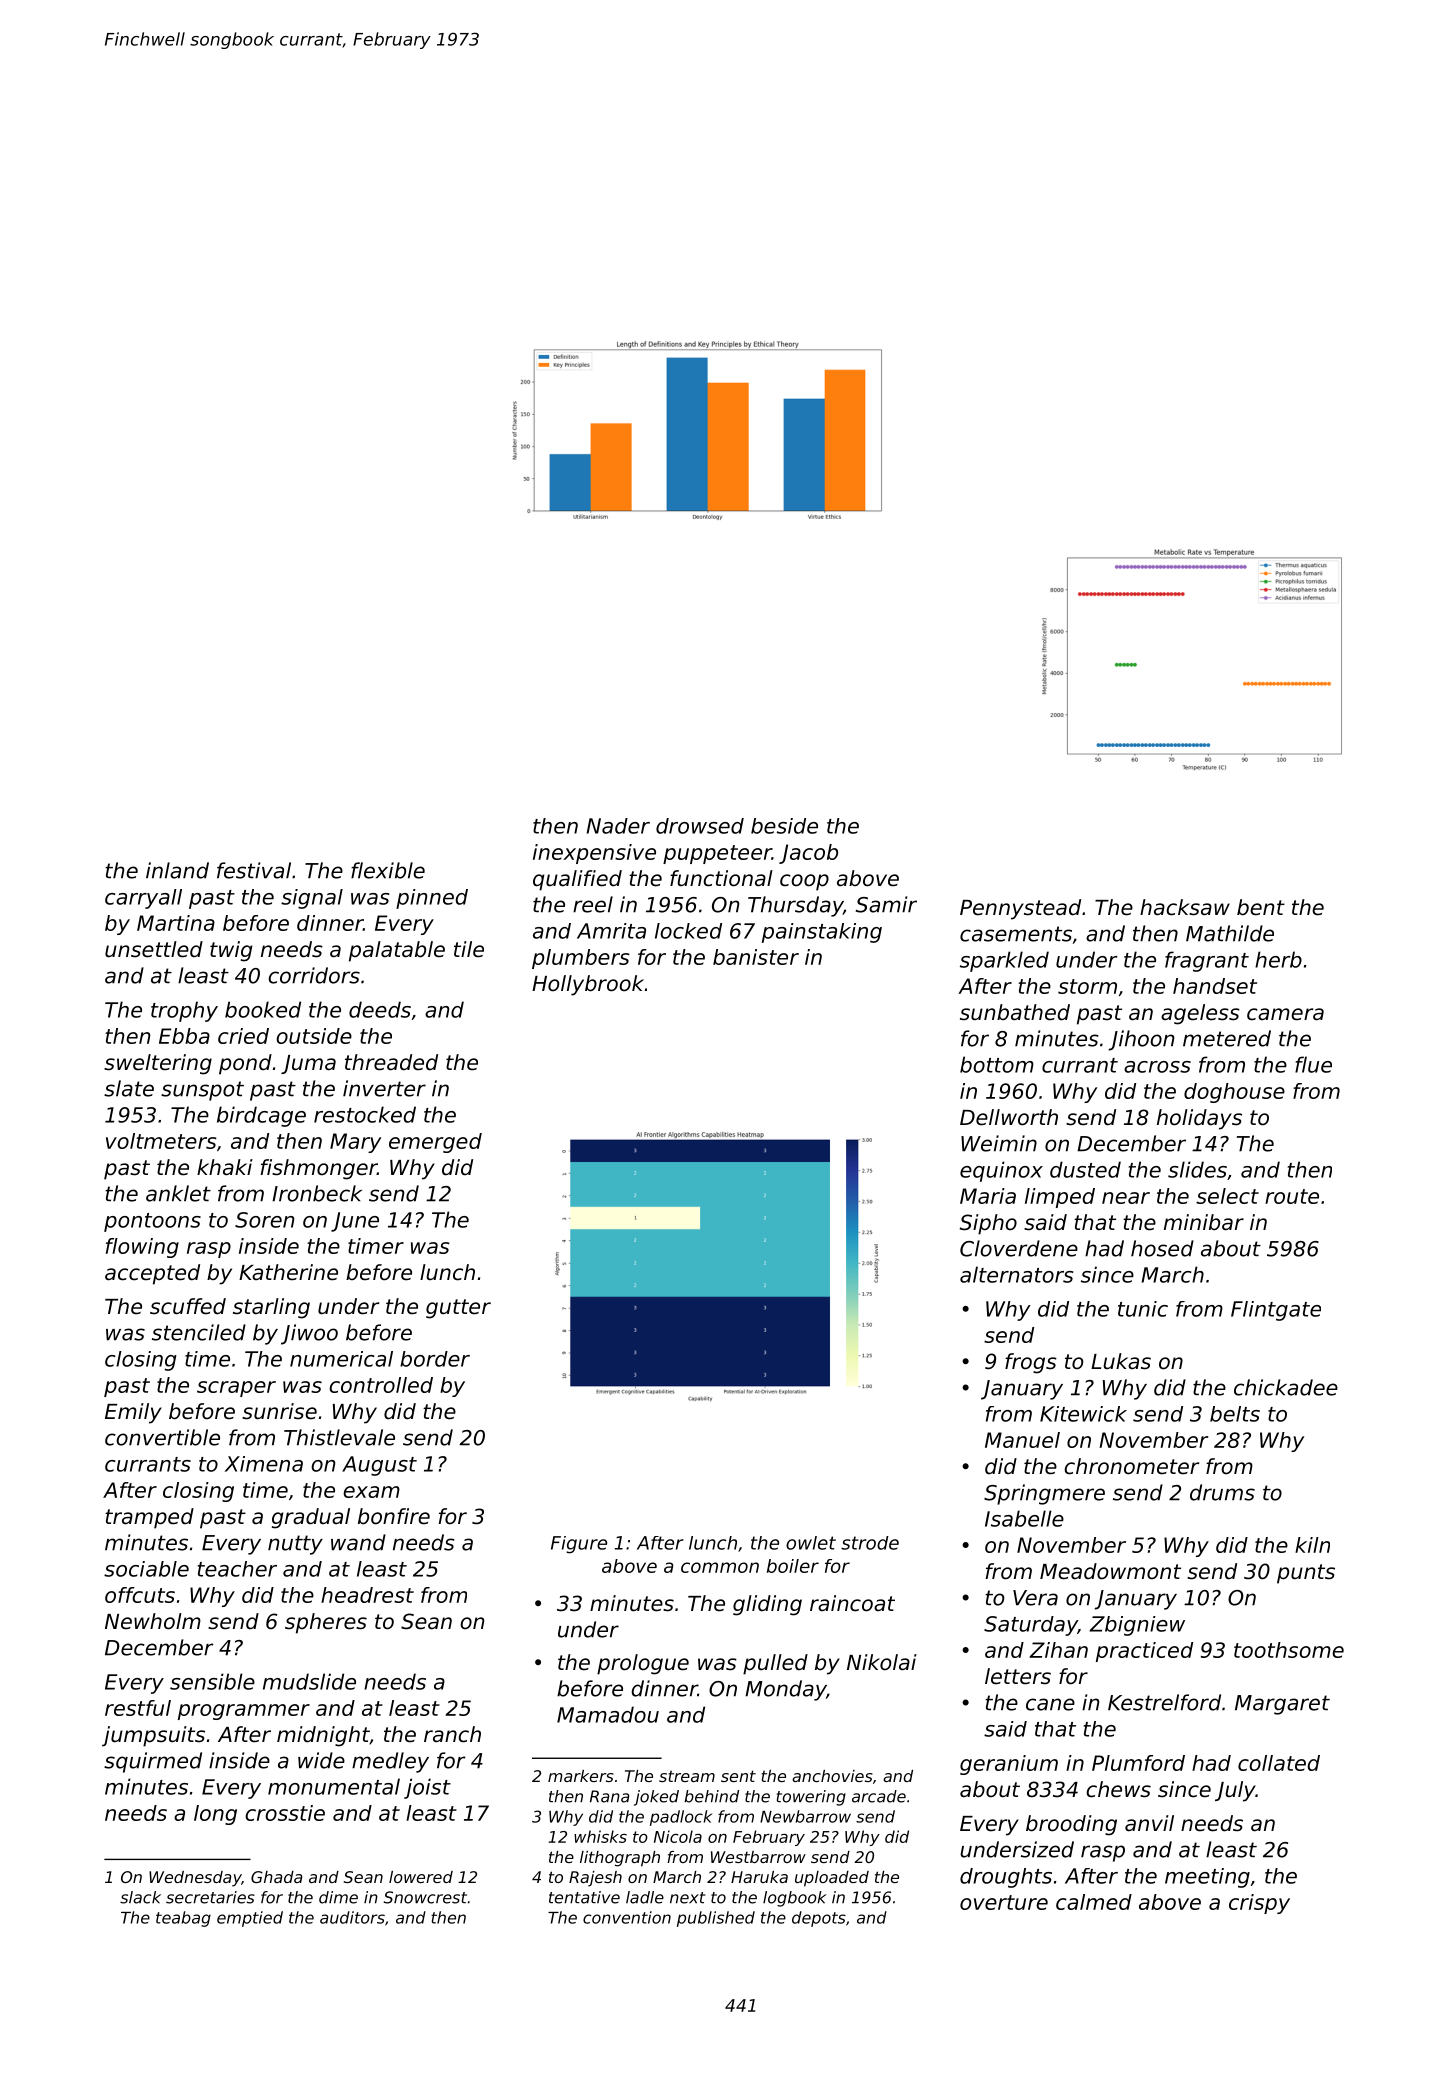 The width and height of the image is (1450, 2100). What do you see at coordinates (1292, 1196) in the image?
I see `route` at bounding box center [1292, 1196].
